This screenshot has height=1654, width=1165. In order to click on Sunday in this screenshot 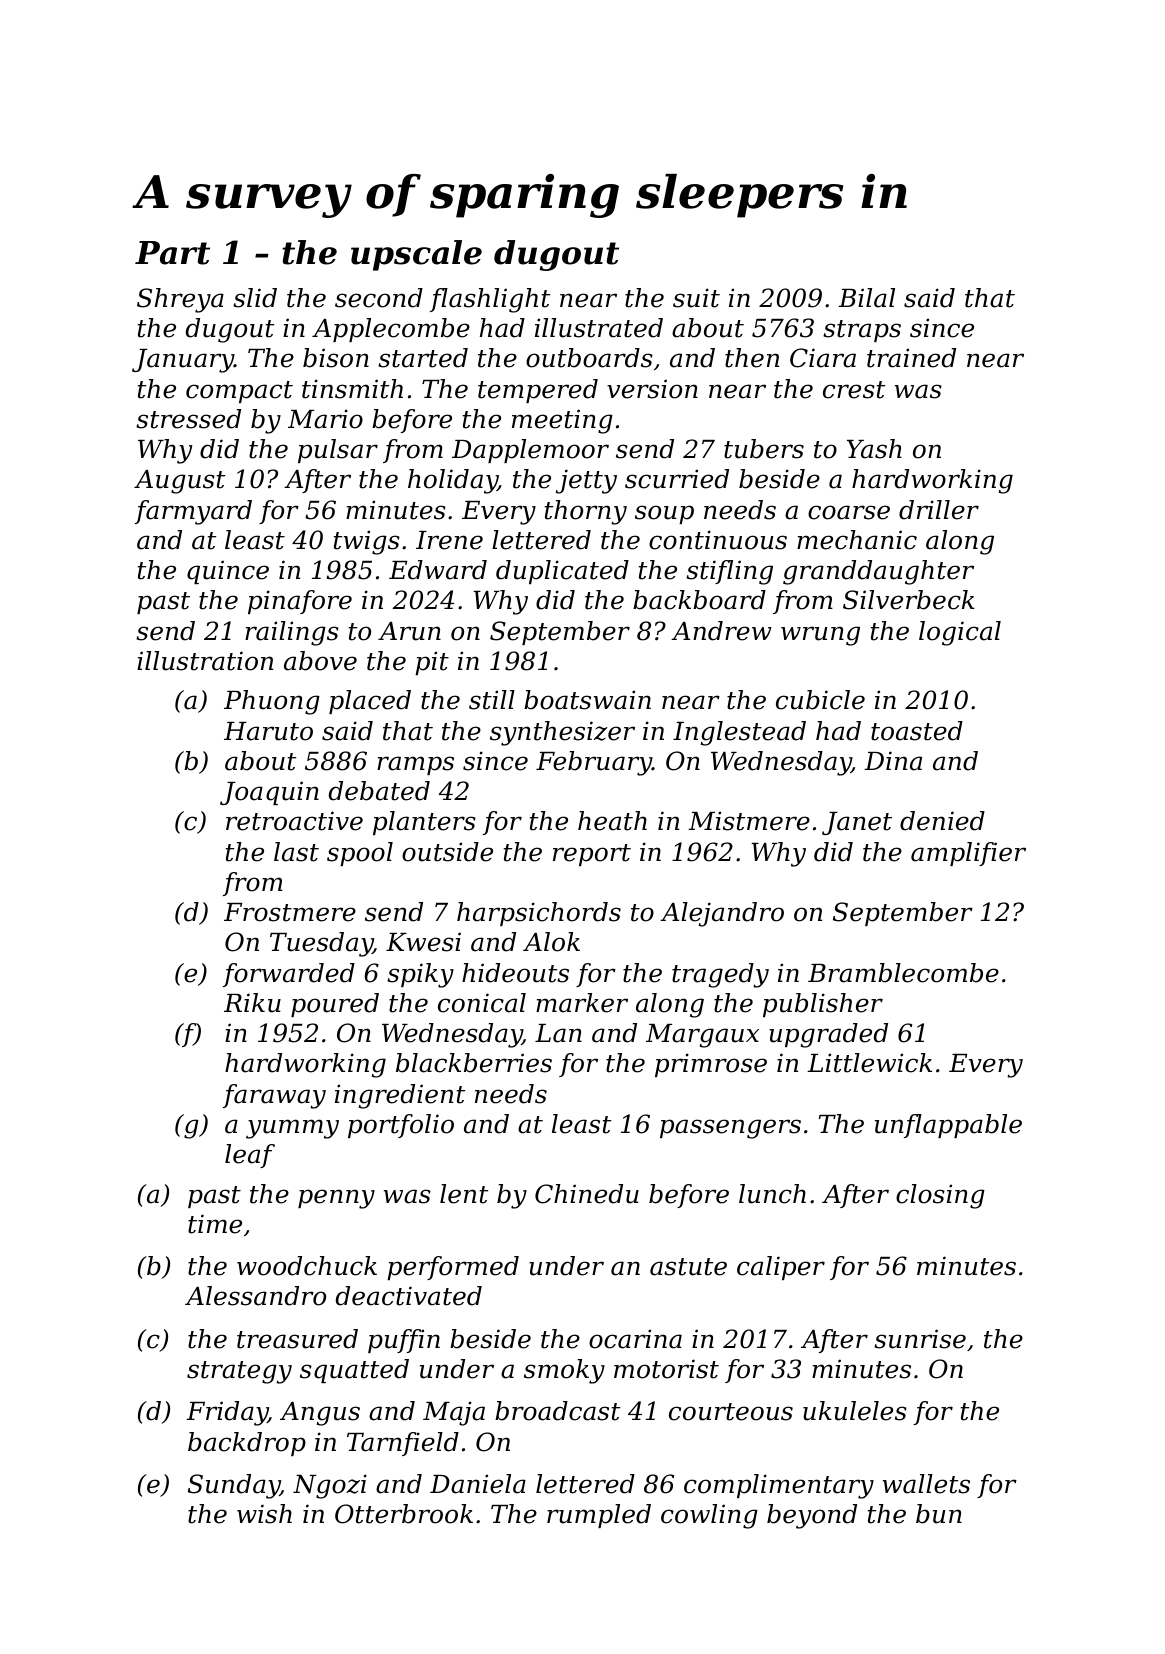, I will do `click(234, 1486)`.
